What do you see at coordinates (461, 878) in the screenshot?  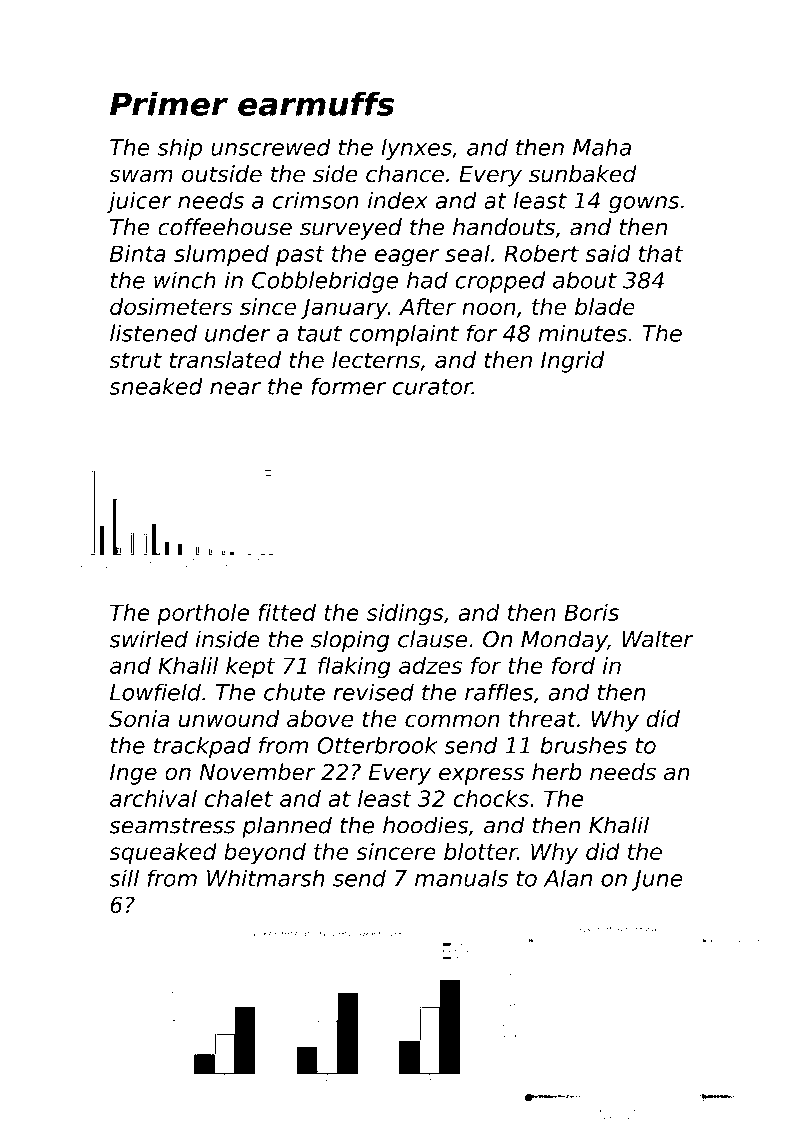 I see `manuals` at bounding box center [461, 878].
